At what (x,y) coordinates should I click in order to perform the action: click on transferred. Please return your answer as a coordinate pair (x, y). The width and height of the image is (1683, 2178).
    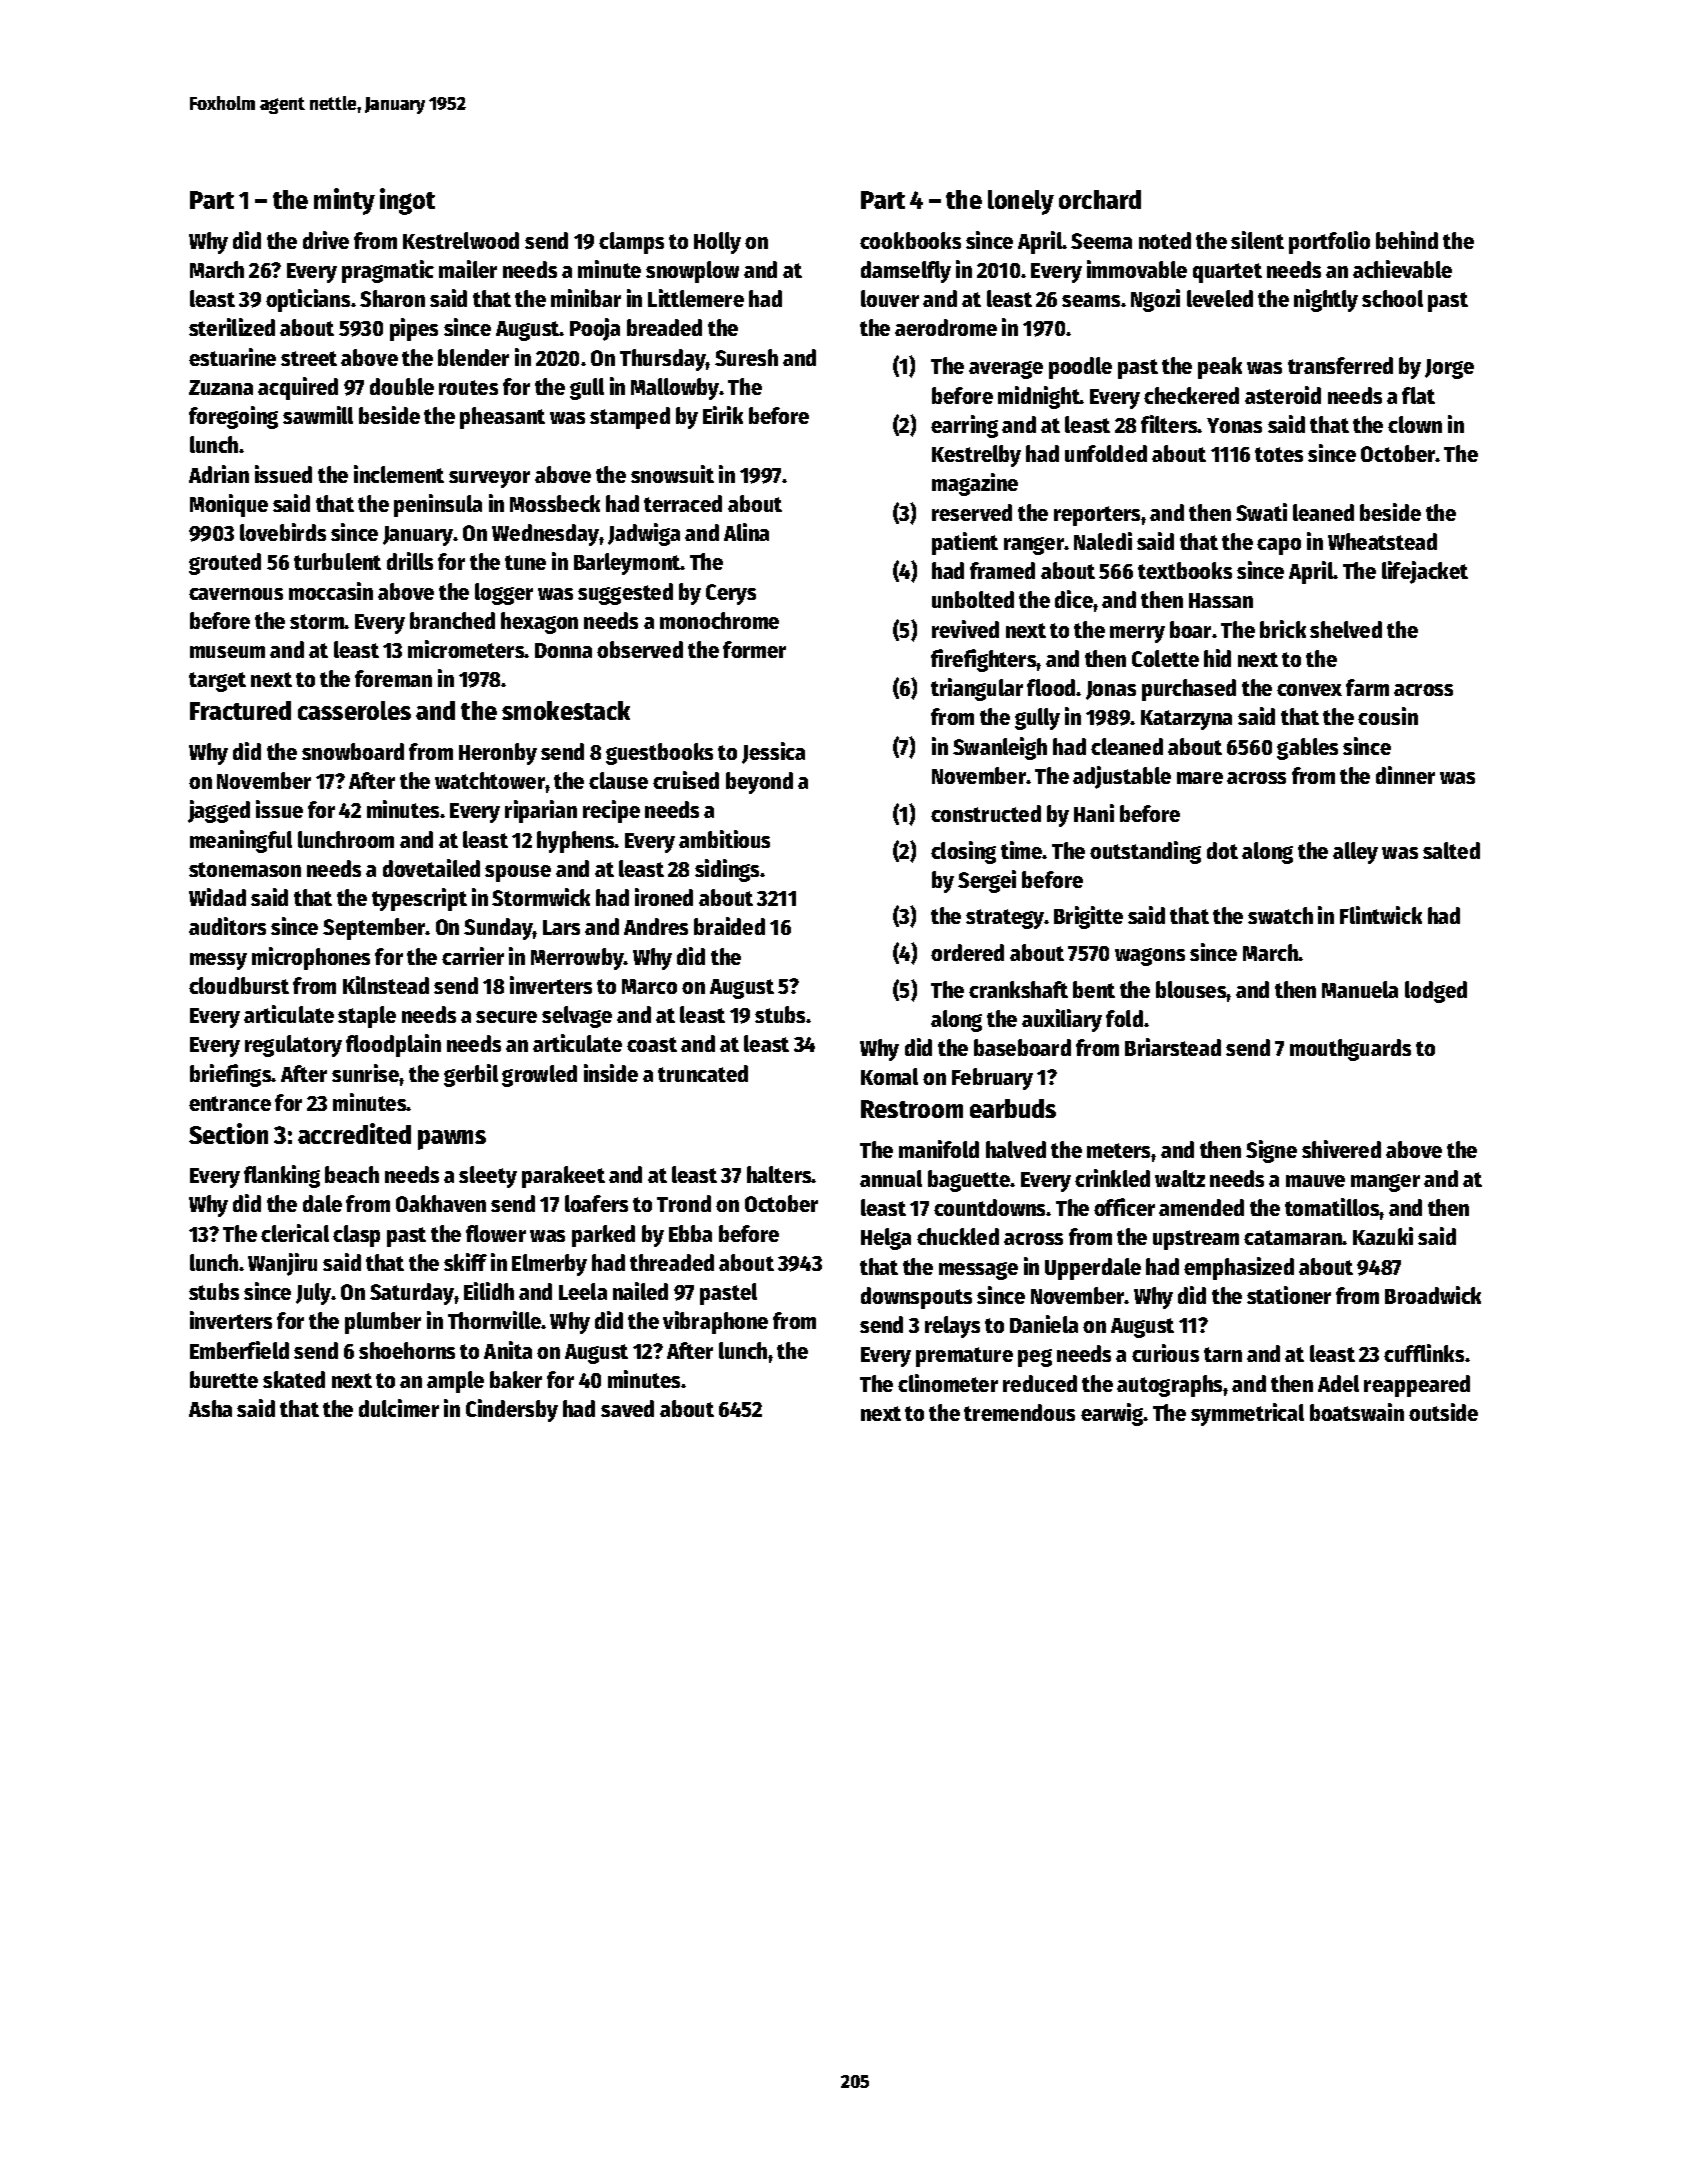
    Looking at the image, I should click on (1340, 365).
